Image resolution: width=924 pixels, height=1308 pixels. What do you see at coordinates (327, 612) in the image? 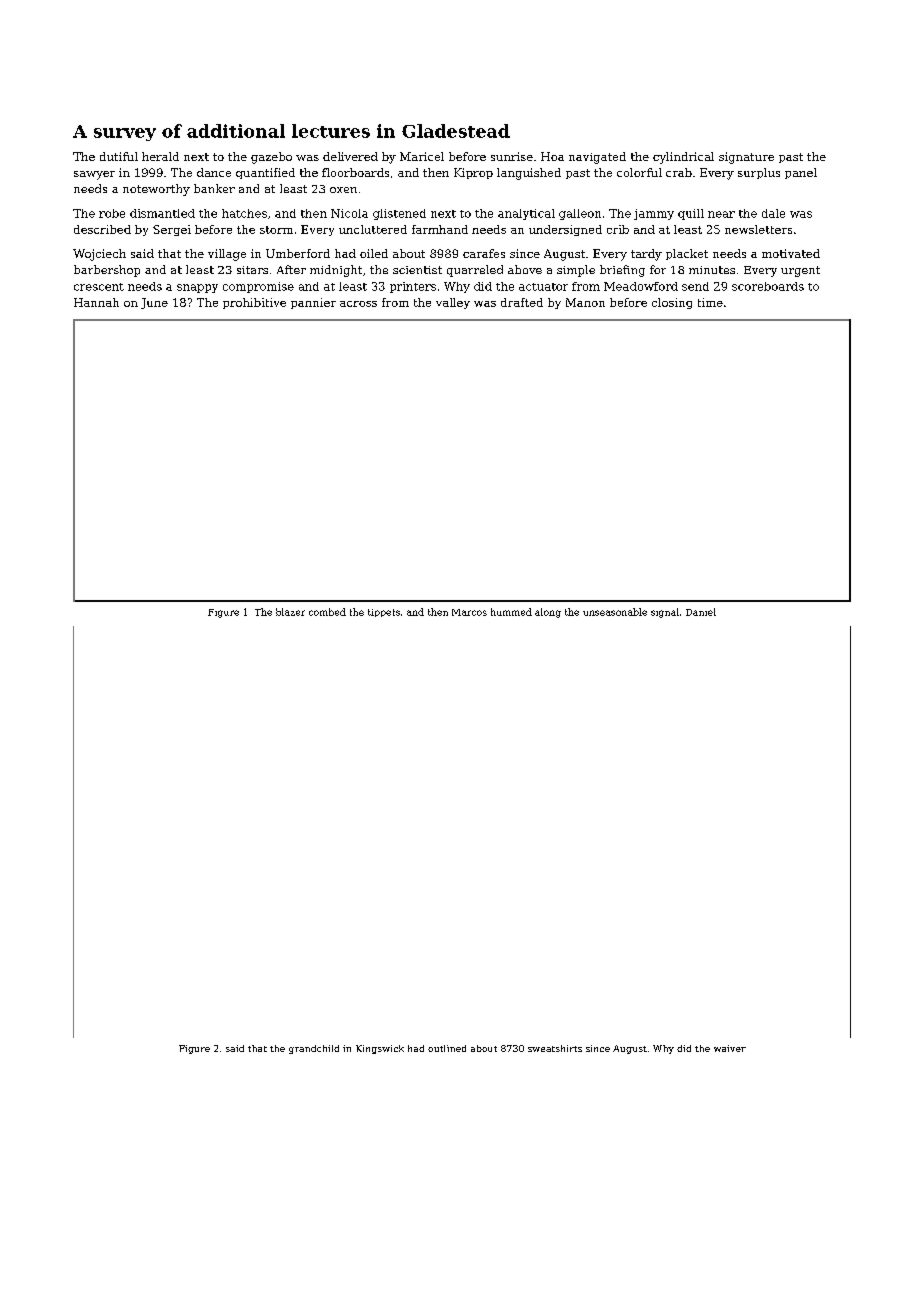
I see `combed` at bounding box center [327, 612].
